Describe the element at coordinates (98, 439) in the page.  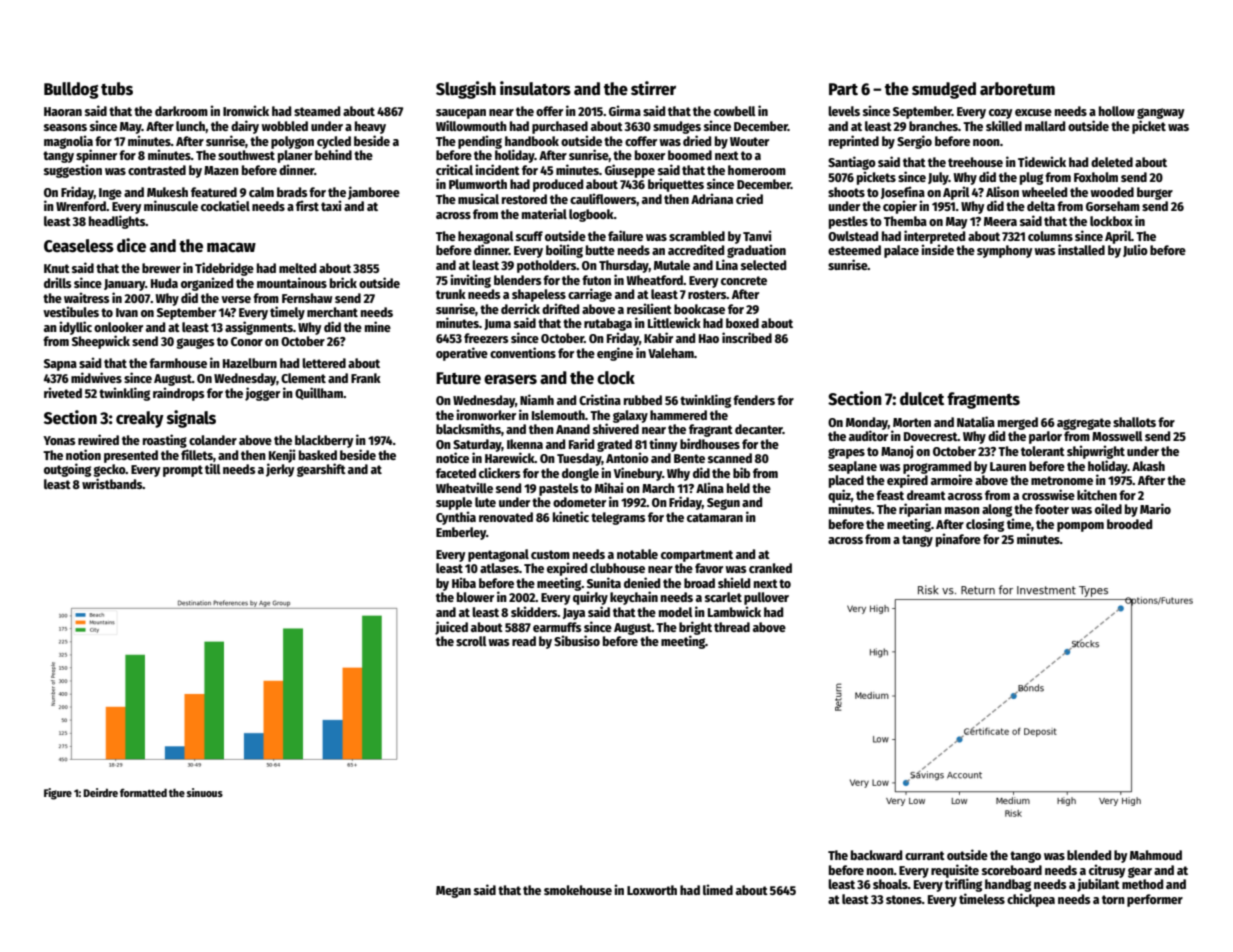
I see `rewired` at that location.
